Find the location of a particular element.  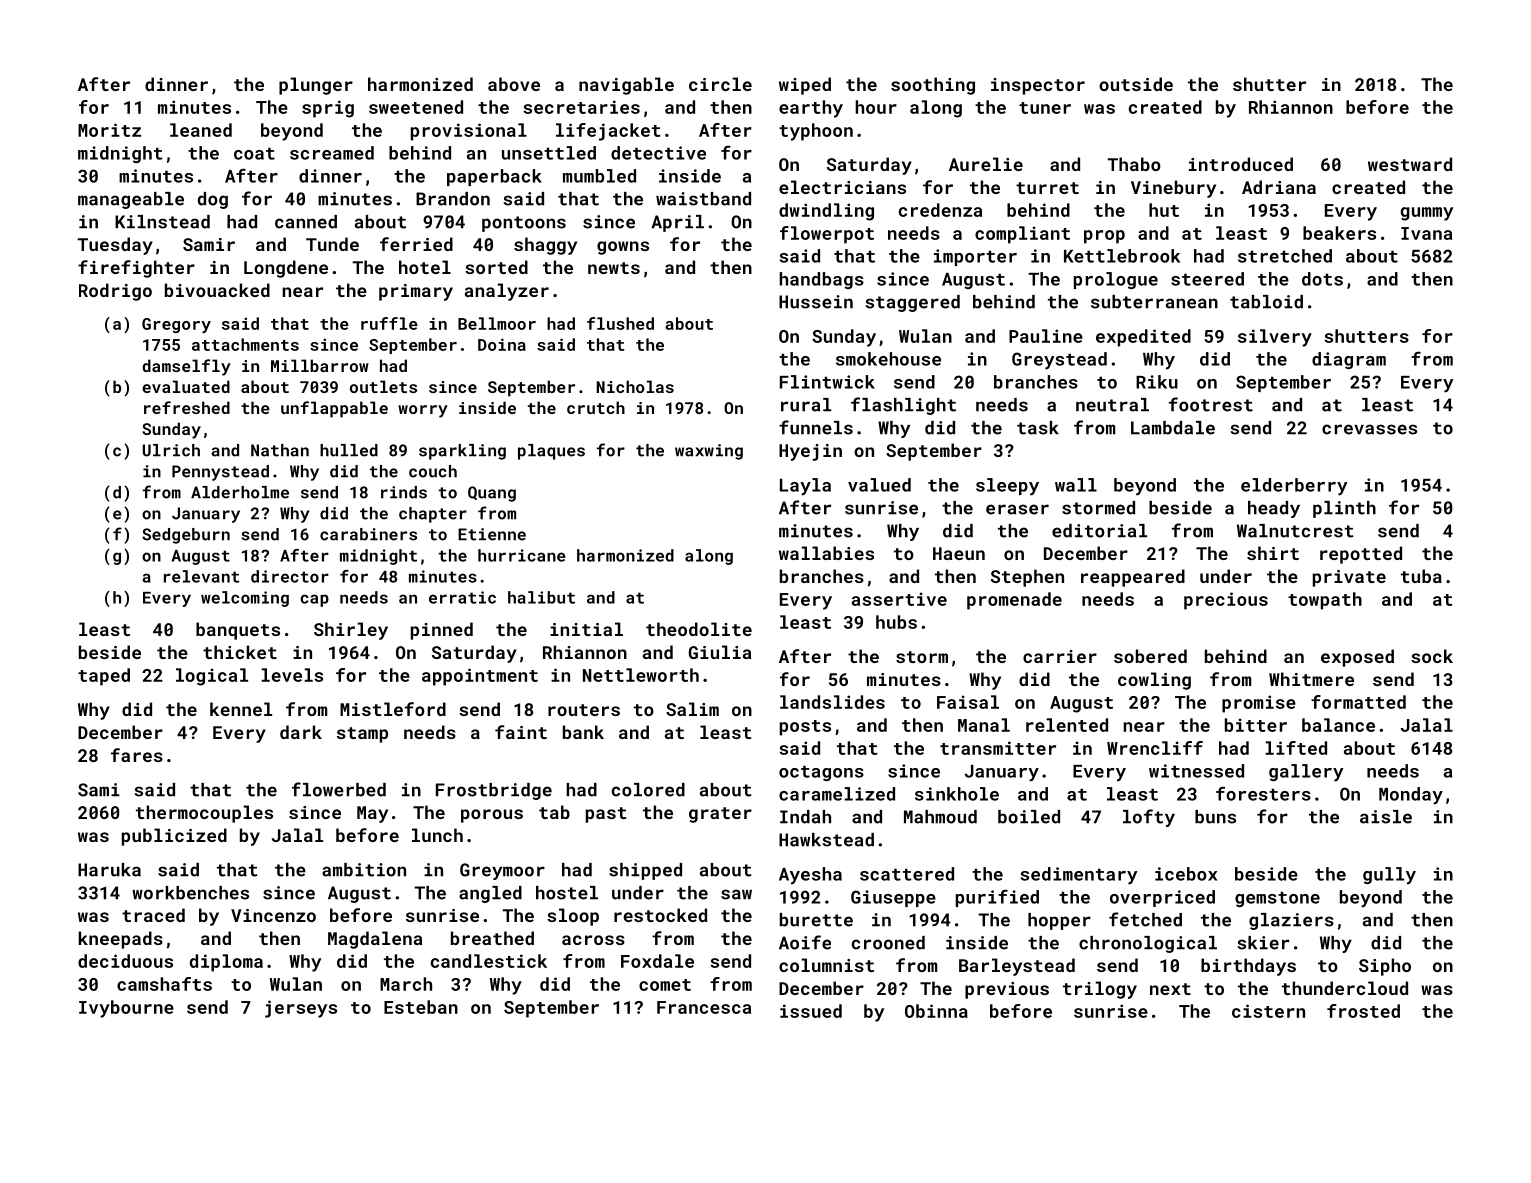

Haeun is located at coordinates (959, 553).
